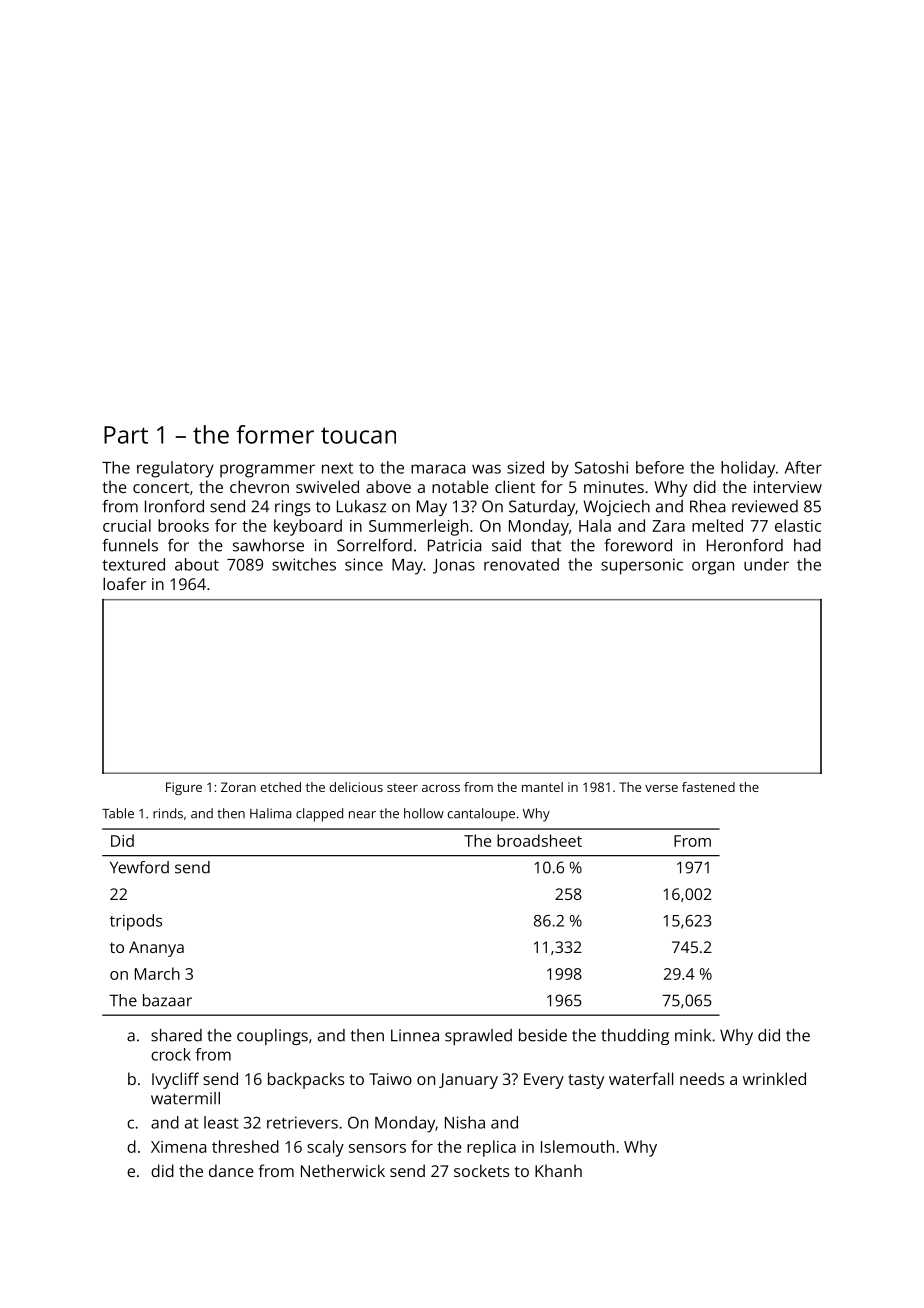 The width and height of the screenshot is (924, 1308). What do you see at coordinates (139, 867) in the screenshot?
I see `Yewford` at bounding box center [139, 867].
